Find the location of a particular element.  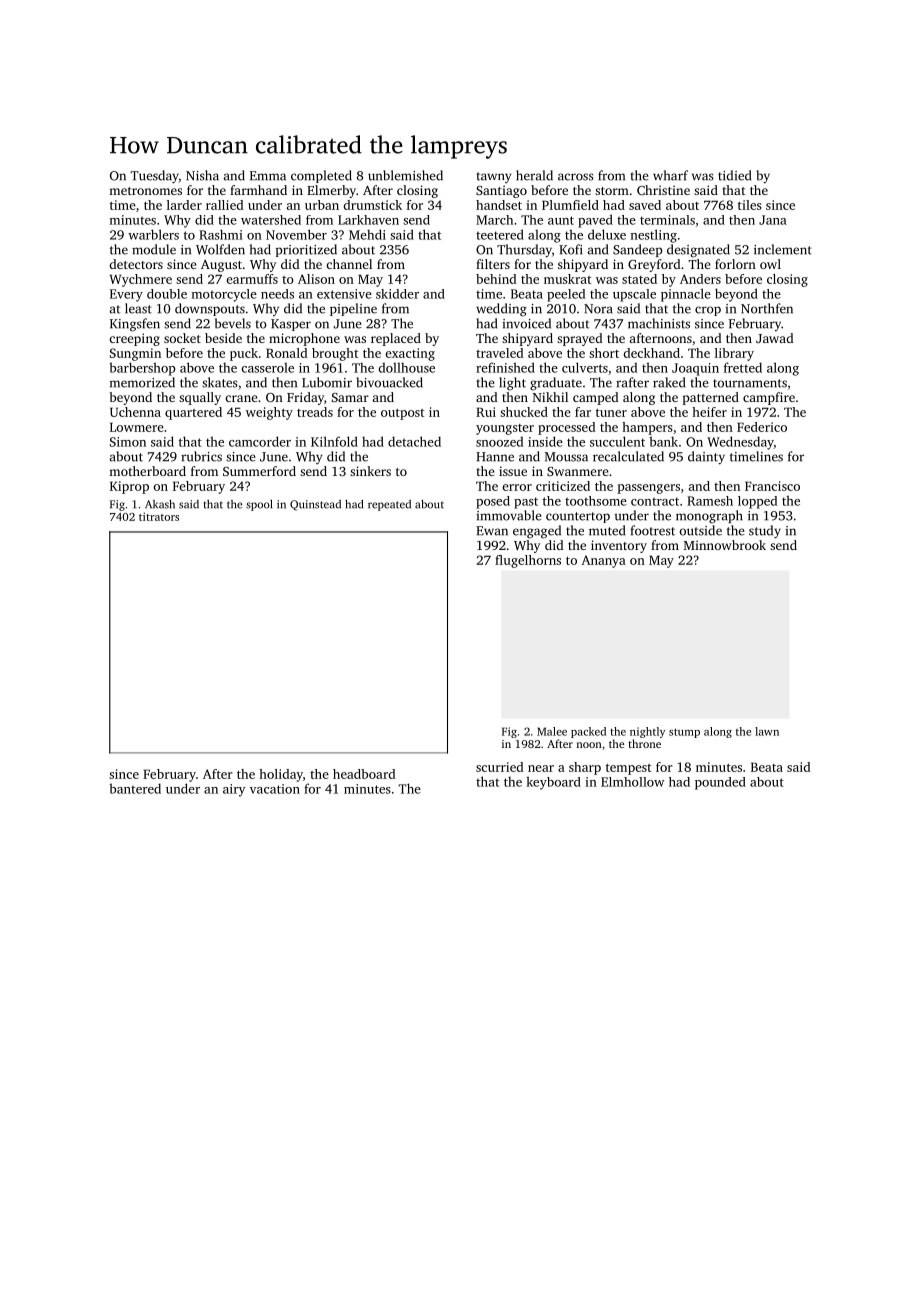

packed is located at coordinates (588, 732).
